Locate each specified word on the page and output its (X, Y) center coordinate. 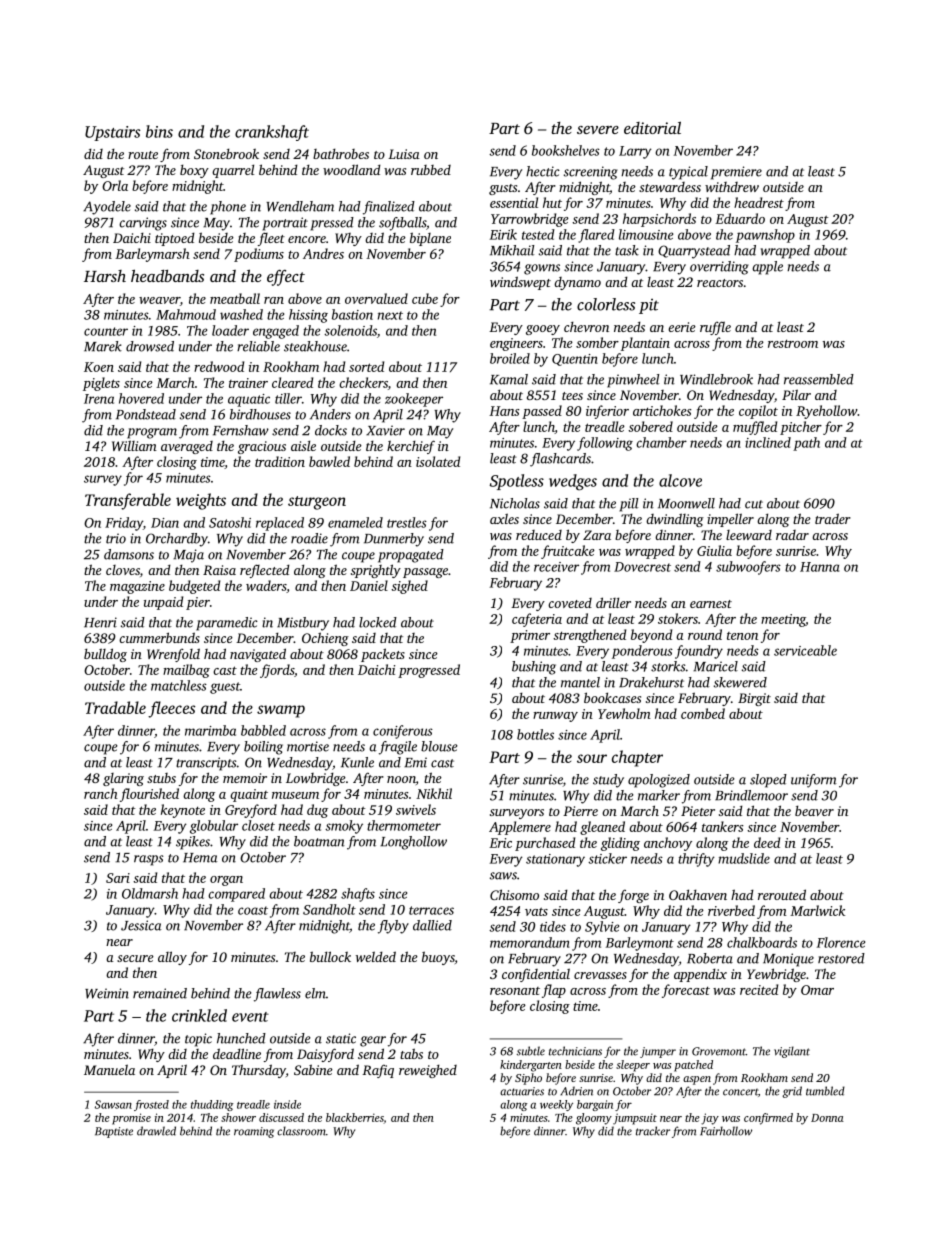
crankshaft (272, 133)
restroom (793, 343)
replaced (280, 524)
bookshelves (566, 150)
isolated (438, 461)
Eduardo (740, 218)
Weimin (107, 993)
